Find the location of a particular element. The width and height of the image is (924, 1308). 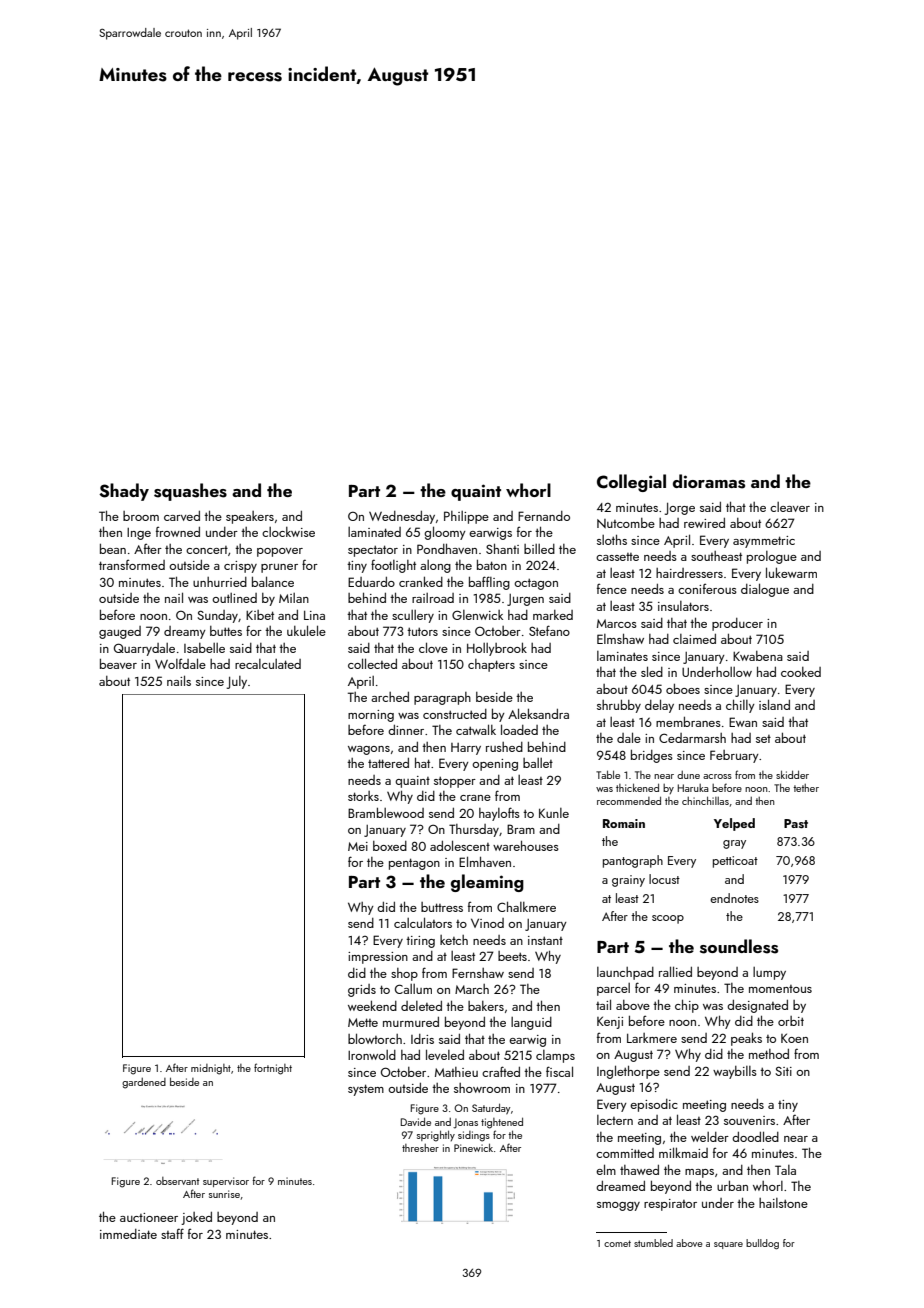

Mei is located at coordinates (358, 846).
